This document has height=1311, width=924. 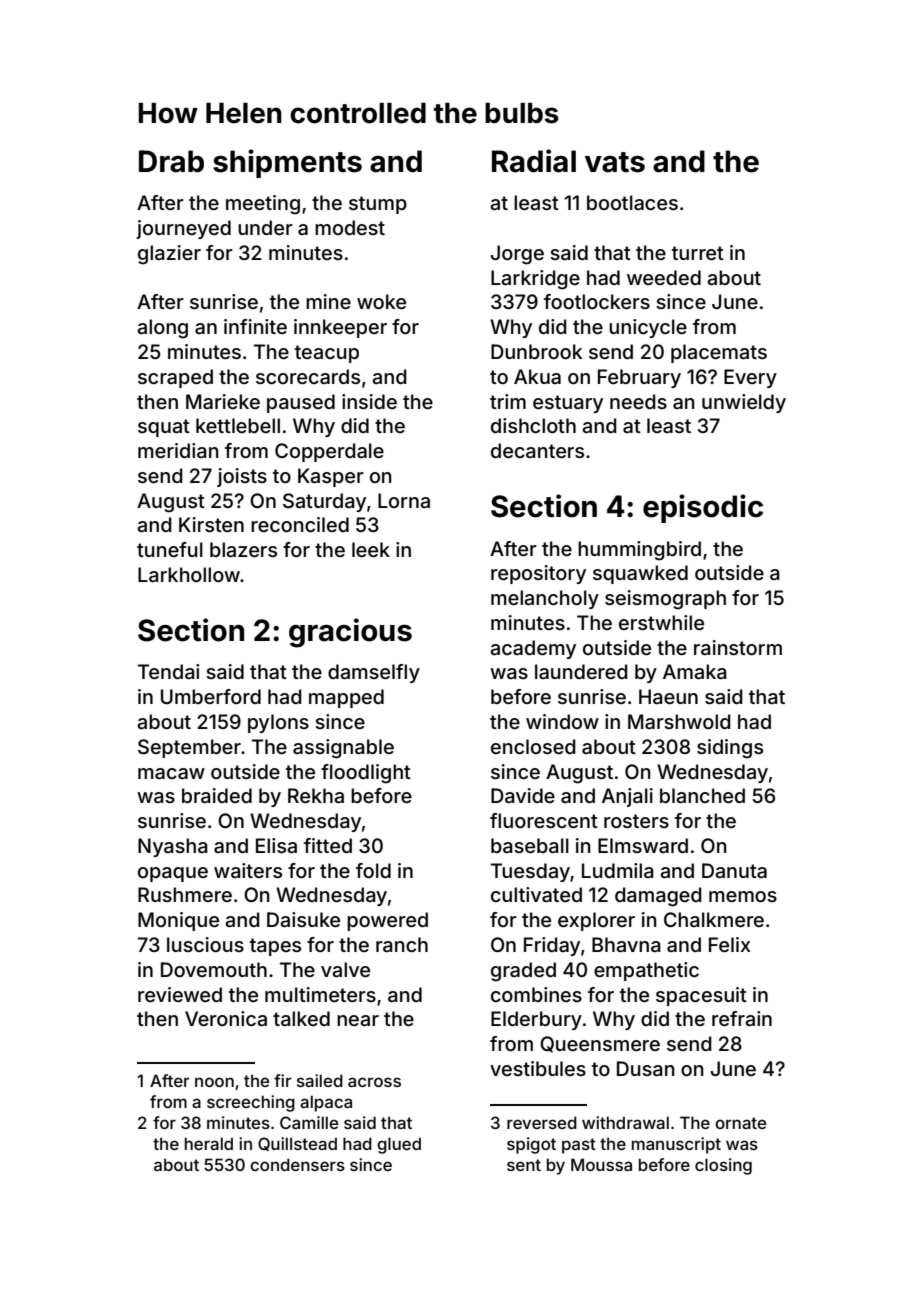 What do you see at coordinates (615, 162) in the document?
I see `vats` at bounding box center [615, 162].
